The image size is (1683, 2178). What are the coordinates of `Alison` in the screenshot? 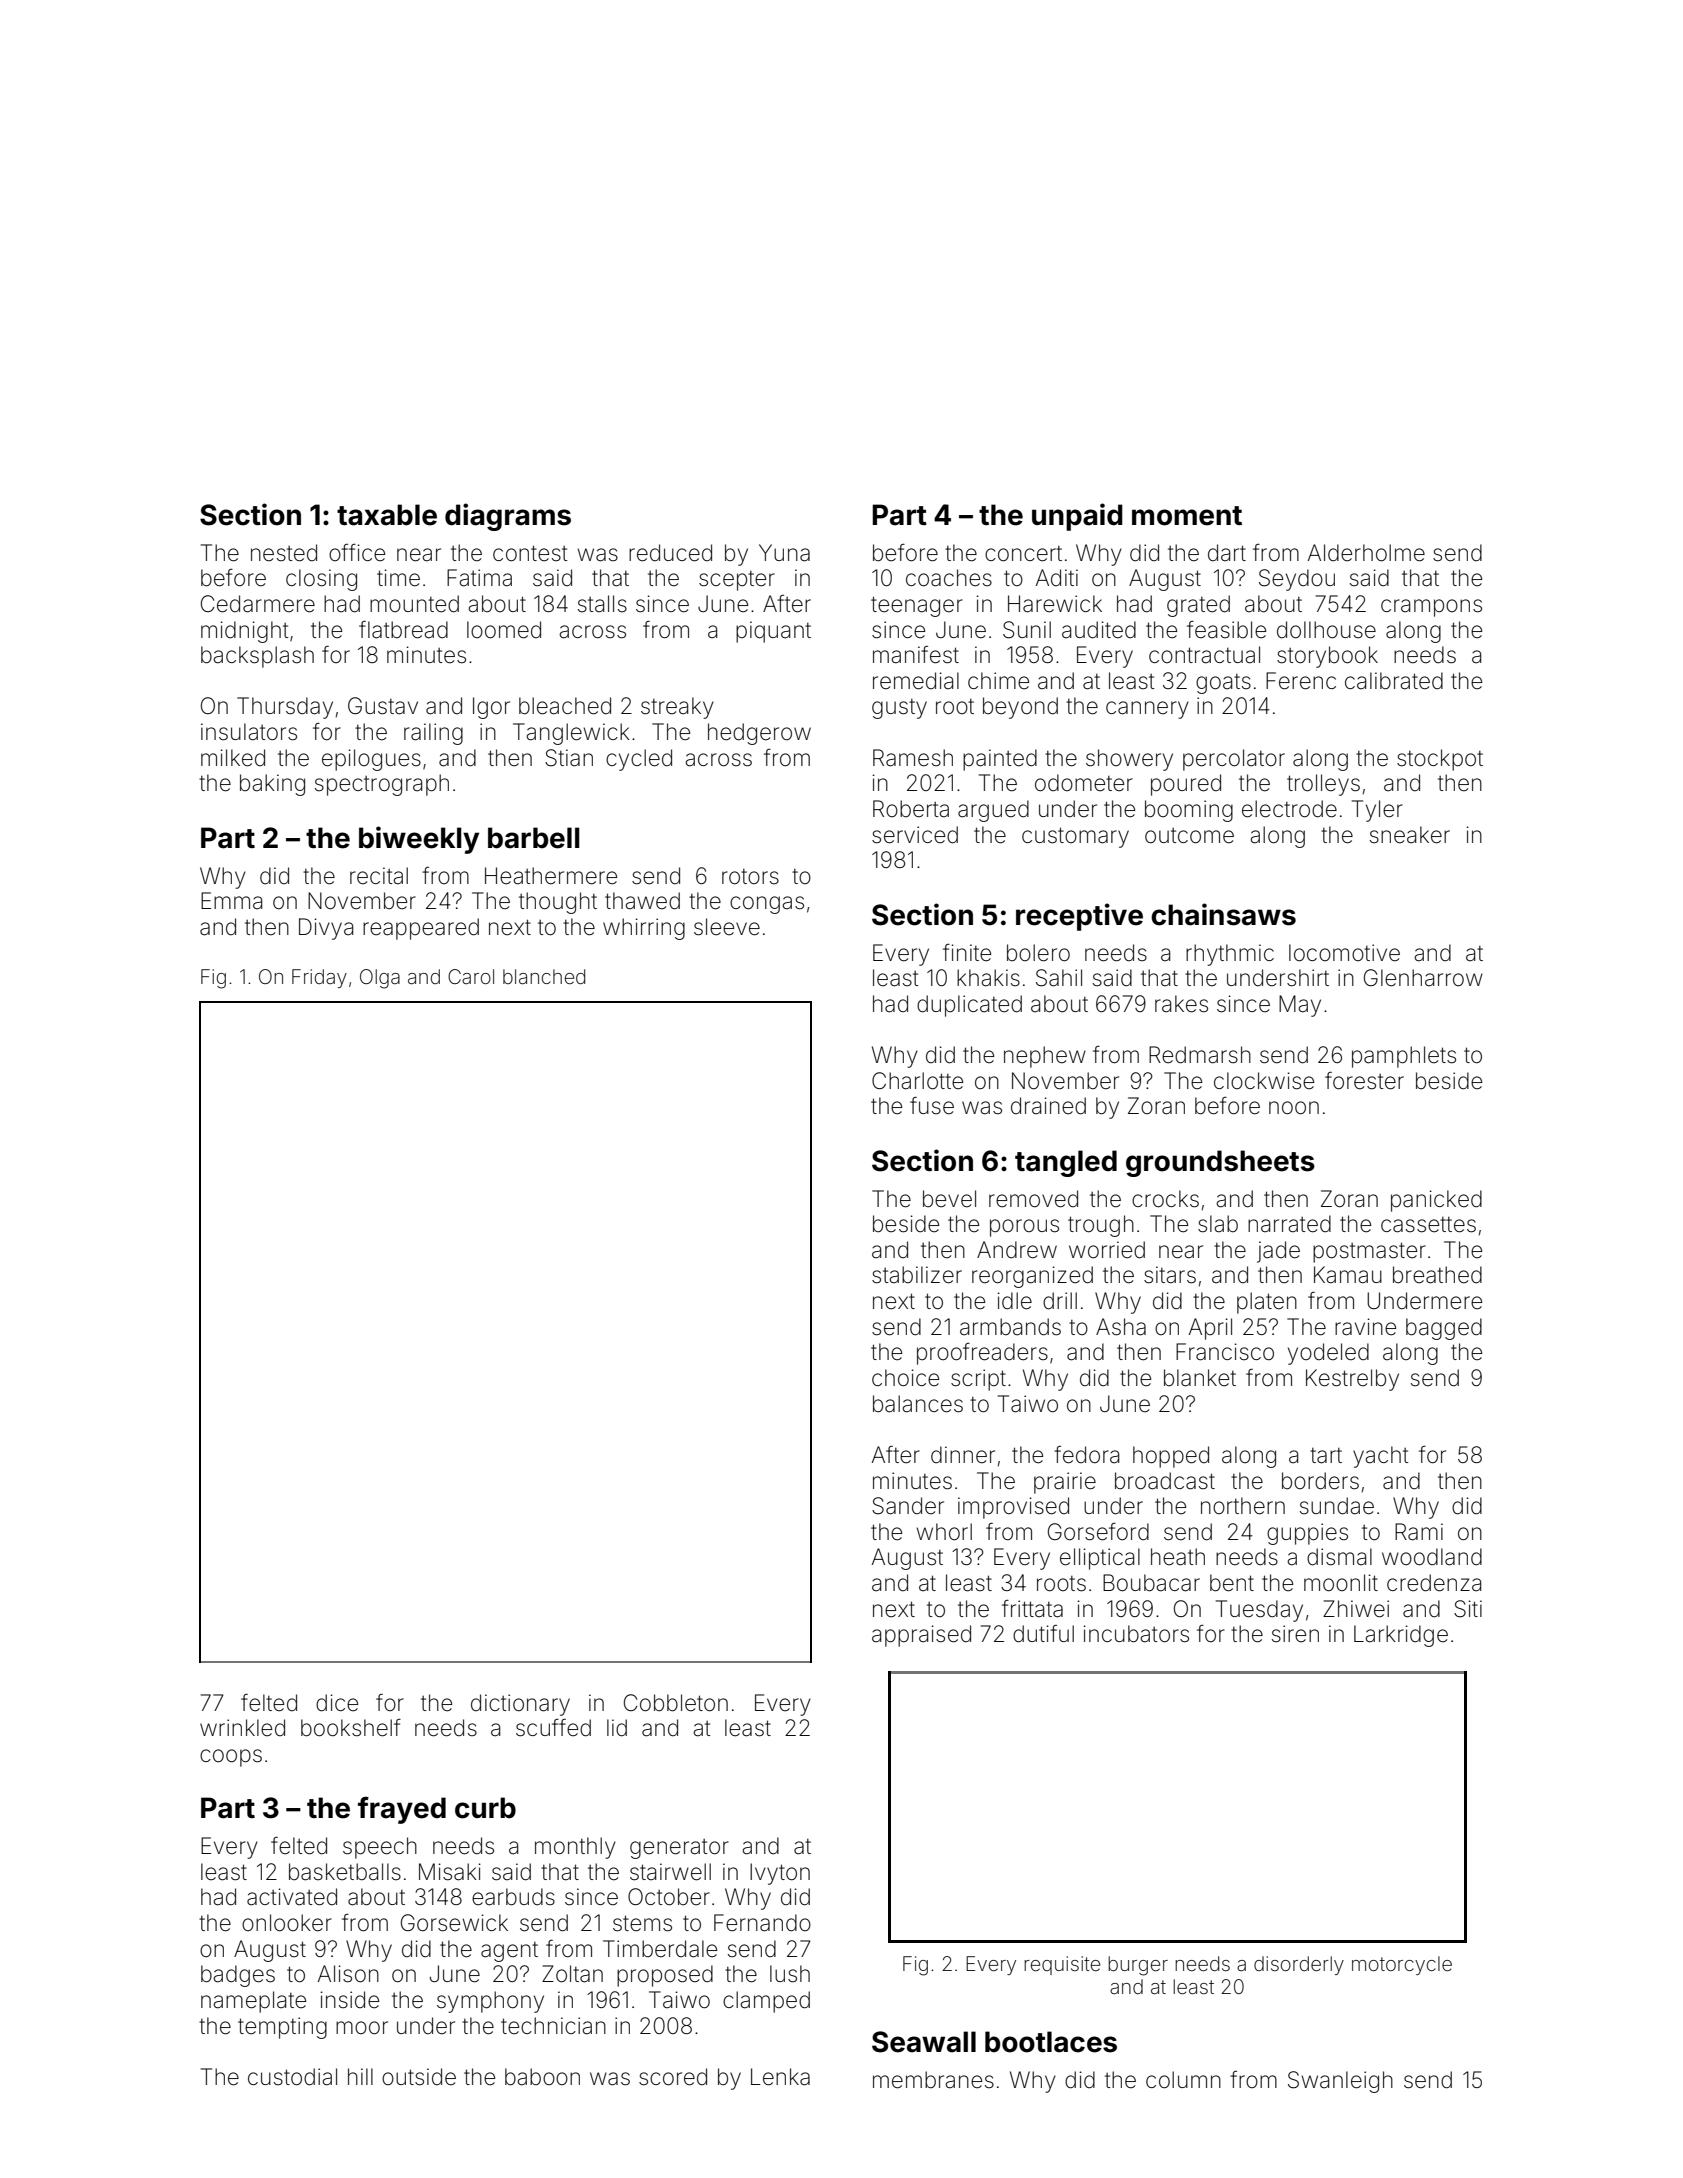 It's located at (348, 1974).
